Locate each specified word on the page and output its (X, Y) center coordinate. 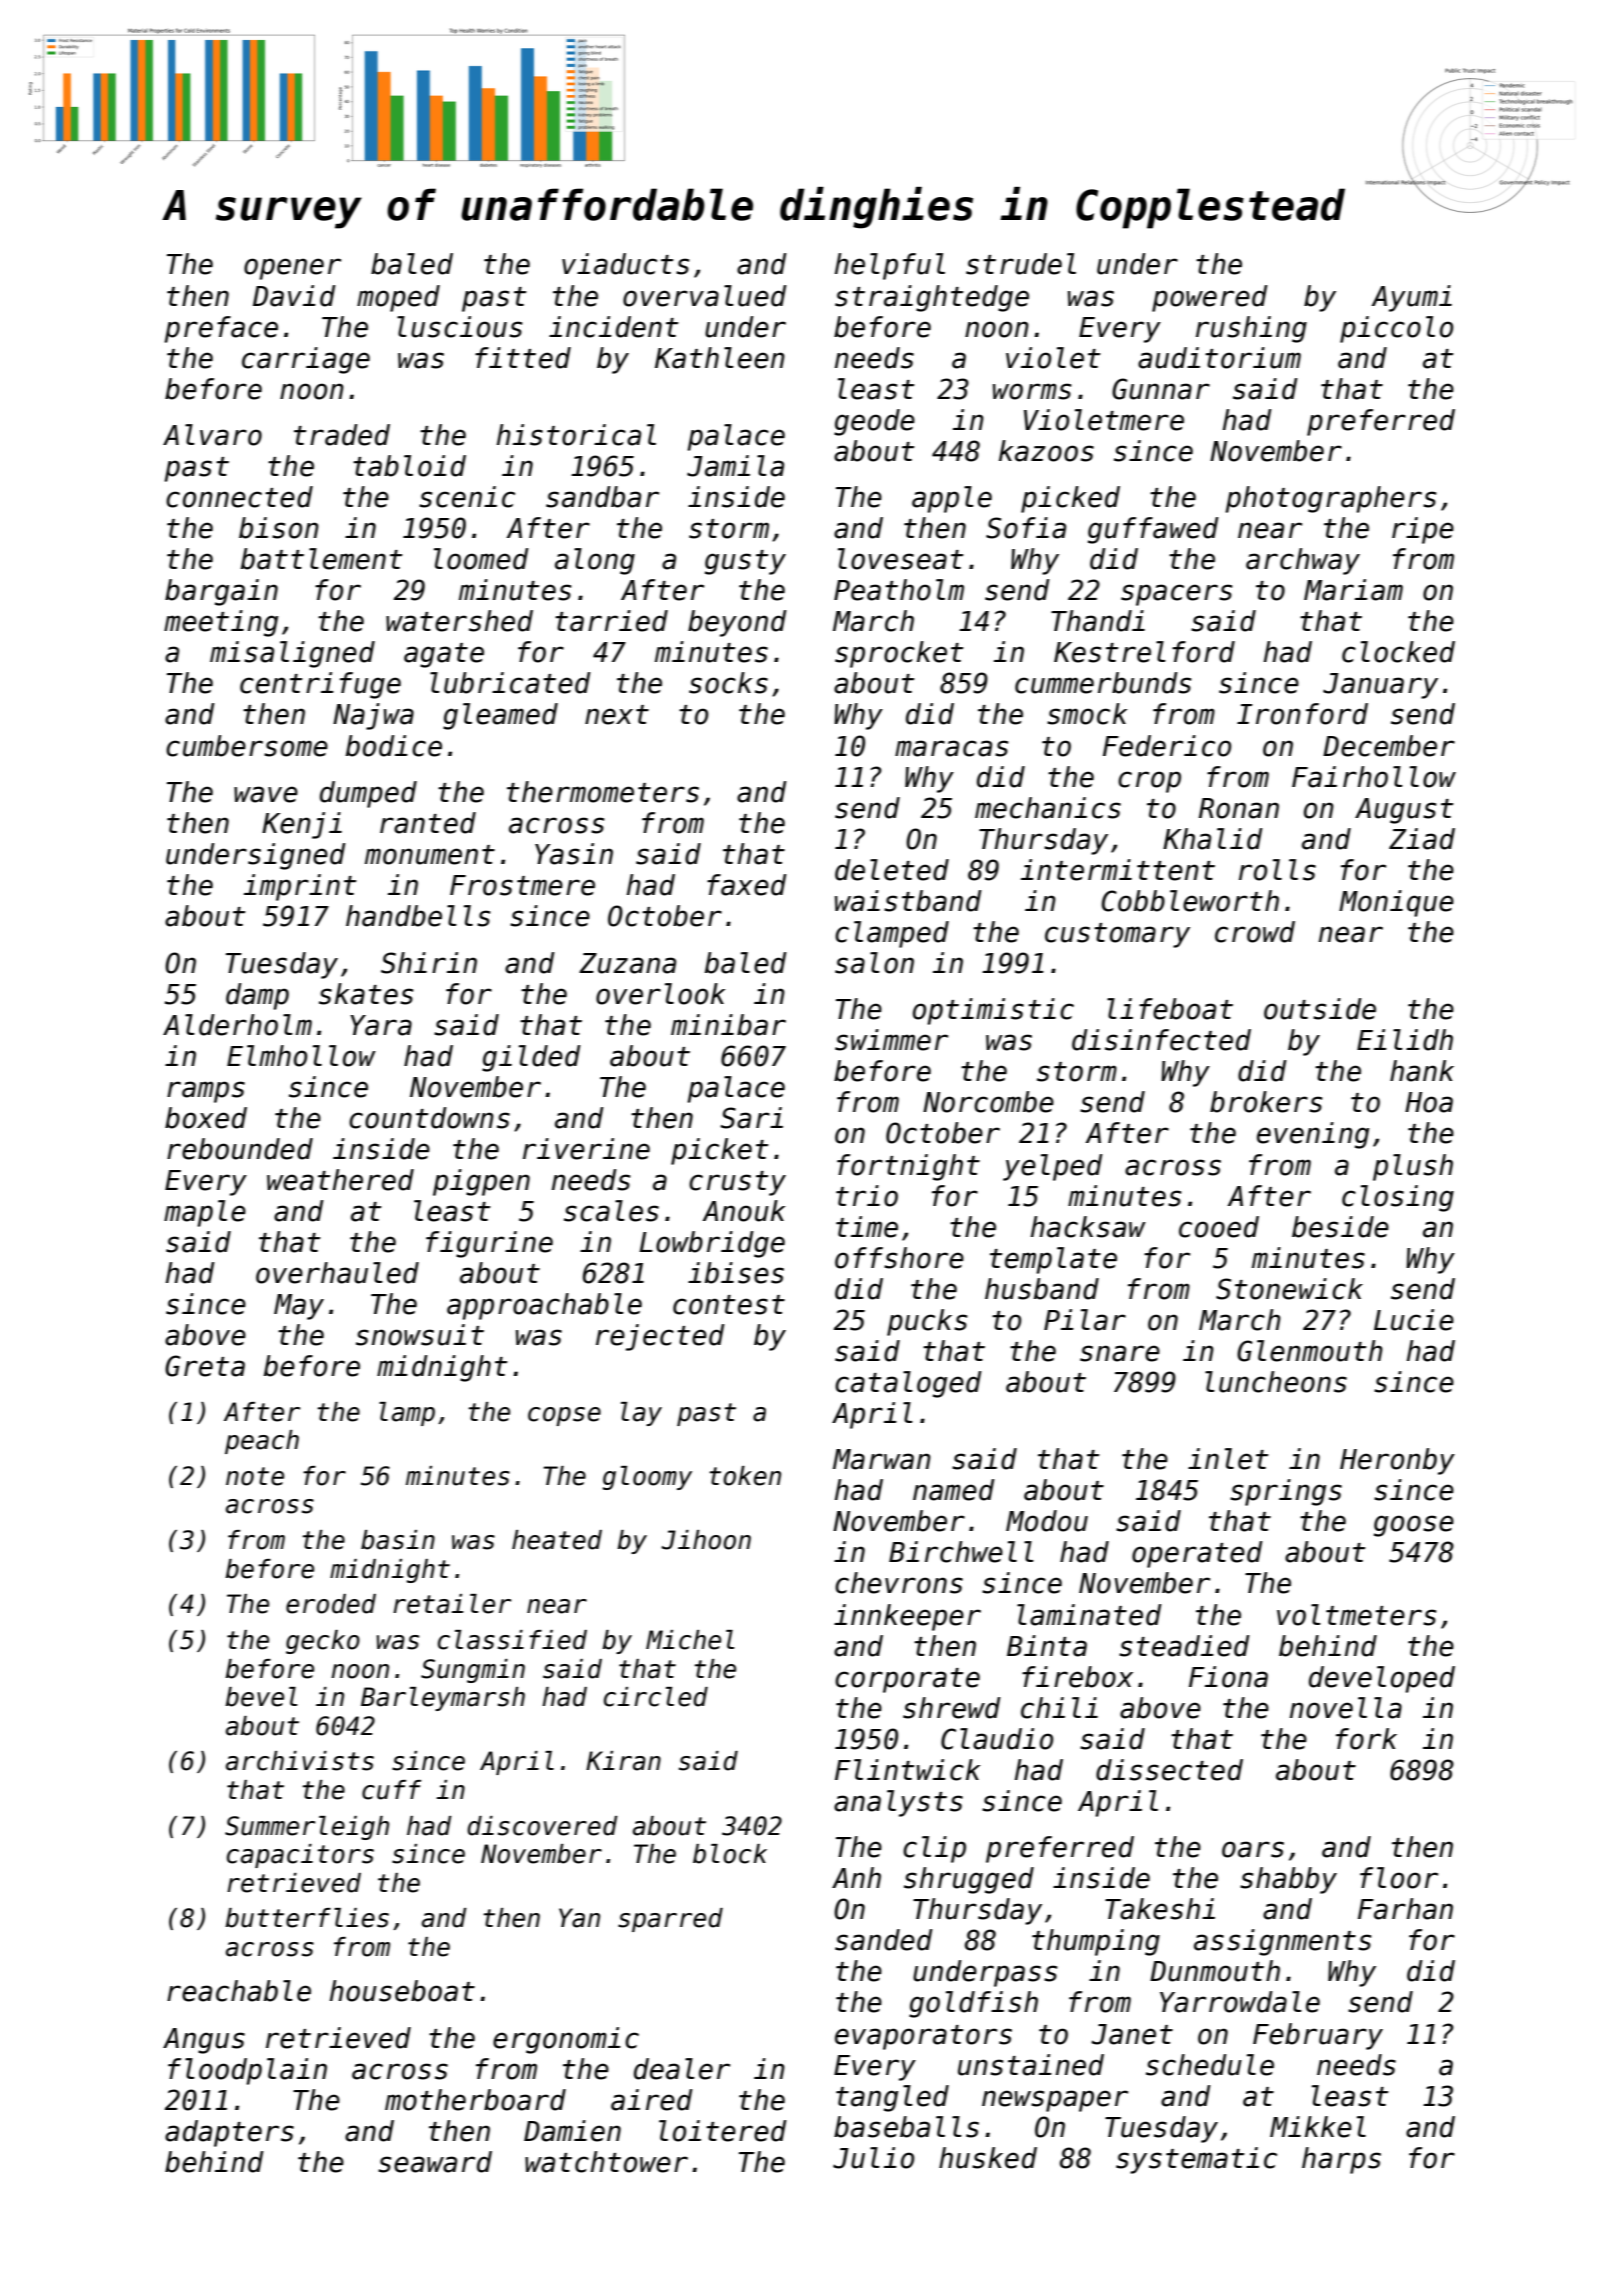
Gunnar (1161, 389)
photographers (1330, 499)
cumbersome (247, 746)
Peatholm (899, 590)
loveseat (901, 559)
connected (239, 497)
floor (1399, 1878)
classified (512, 1640)
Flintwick (907, 1770)
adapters (229, 2133)
